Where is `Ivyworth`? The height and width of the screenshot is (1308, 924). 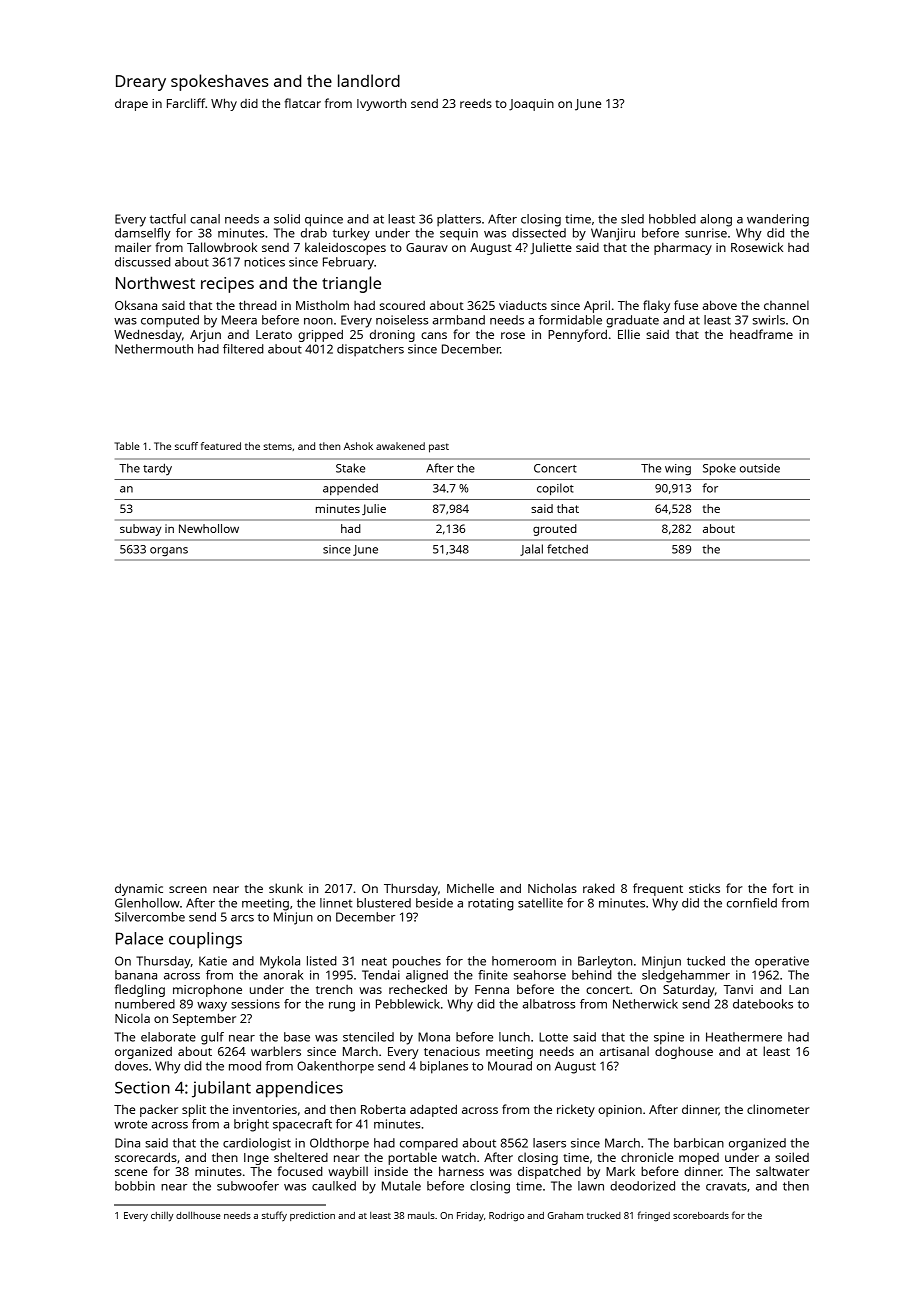
Ivyworth is located at coordinates (381, 105).
